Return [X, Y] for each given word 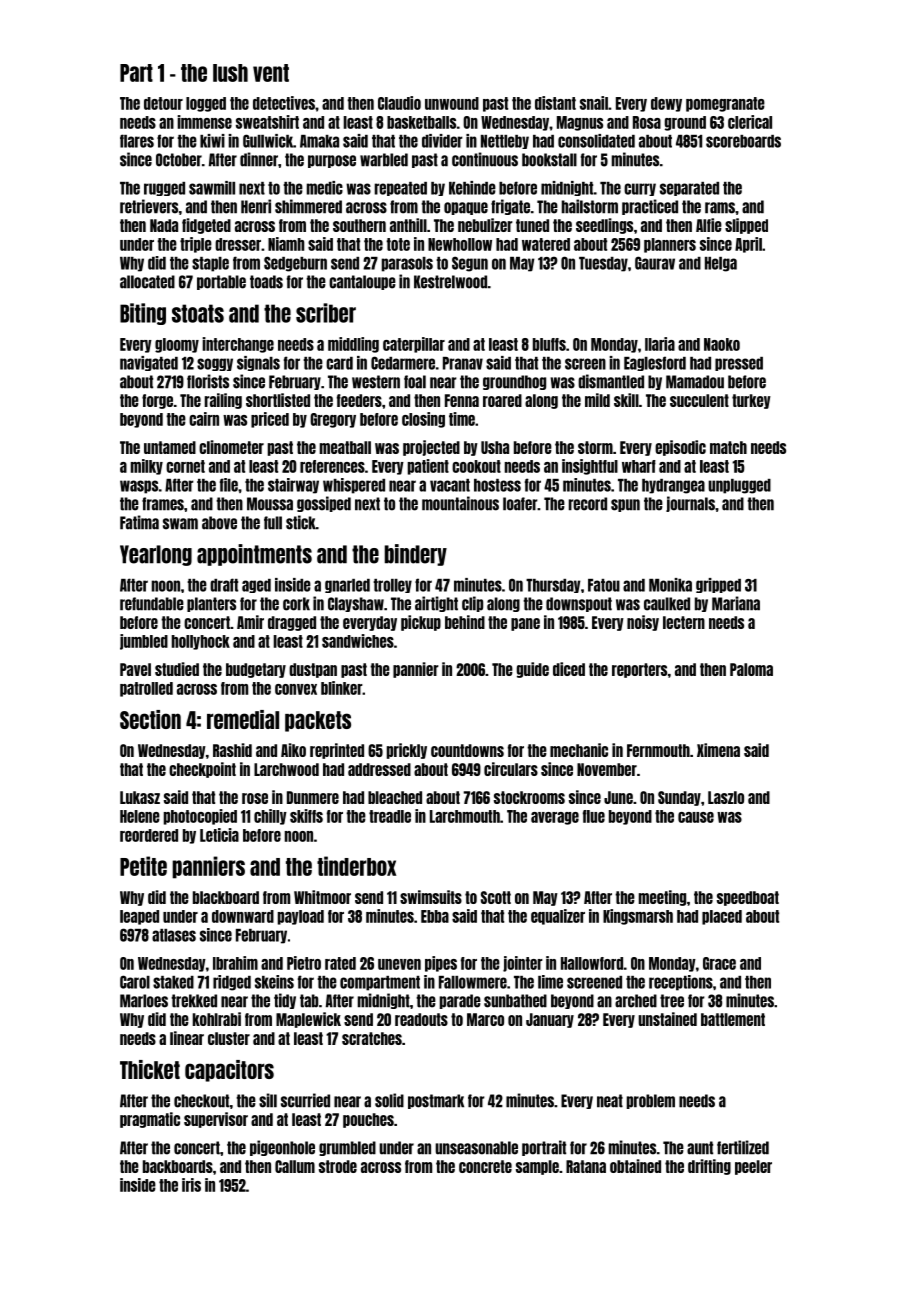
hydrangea [673, 486]
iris [191, 1185]
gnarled [347, 586]
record [588, 504]
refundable [152, 604]
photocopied [200, 817]
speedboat [748, 898]
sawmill [212, 188]
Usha [495, 447]
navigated [149, 363]
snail [594, 103]
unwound [452, 103]
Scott [496, 897]
